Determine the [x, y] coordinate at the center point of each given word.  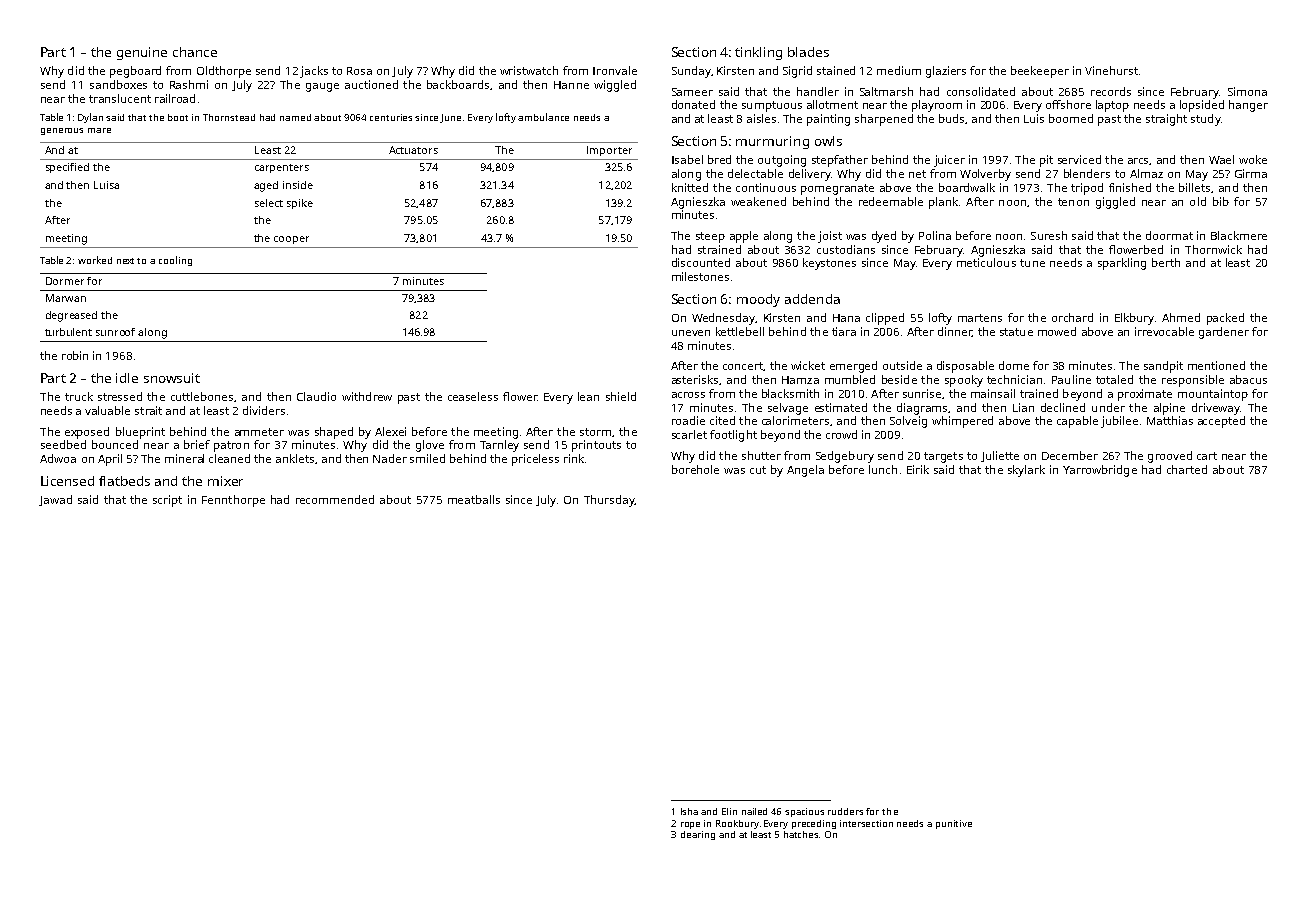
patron [231, 446]
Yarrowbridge [1100, 471]
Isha [689, 811]
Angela [805, 471]
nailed [754, 811]
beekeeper [1040, 72]
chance [195, 52]
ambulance [543, 117]
